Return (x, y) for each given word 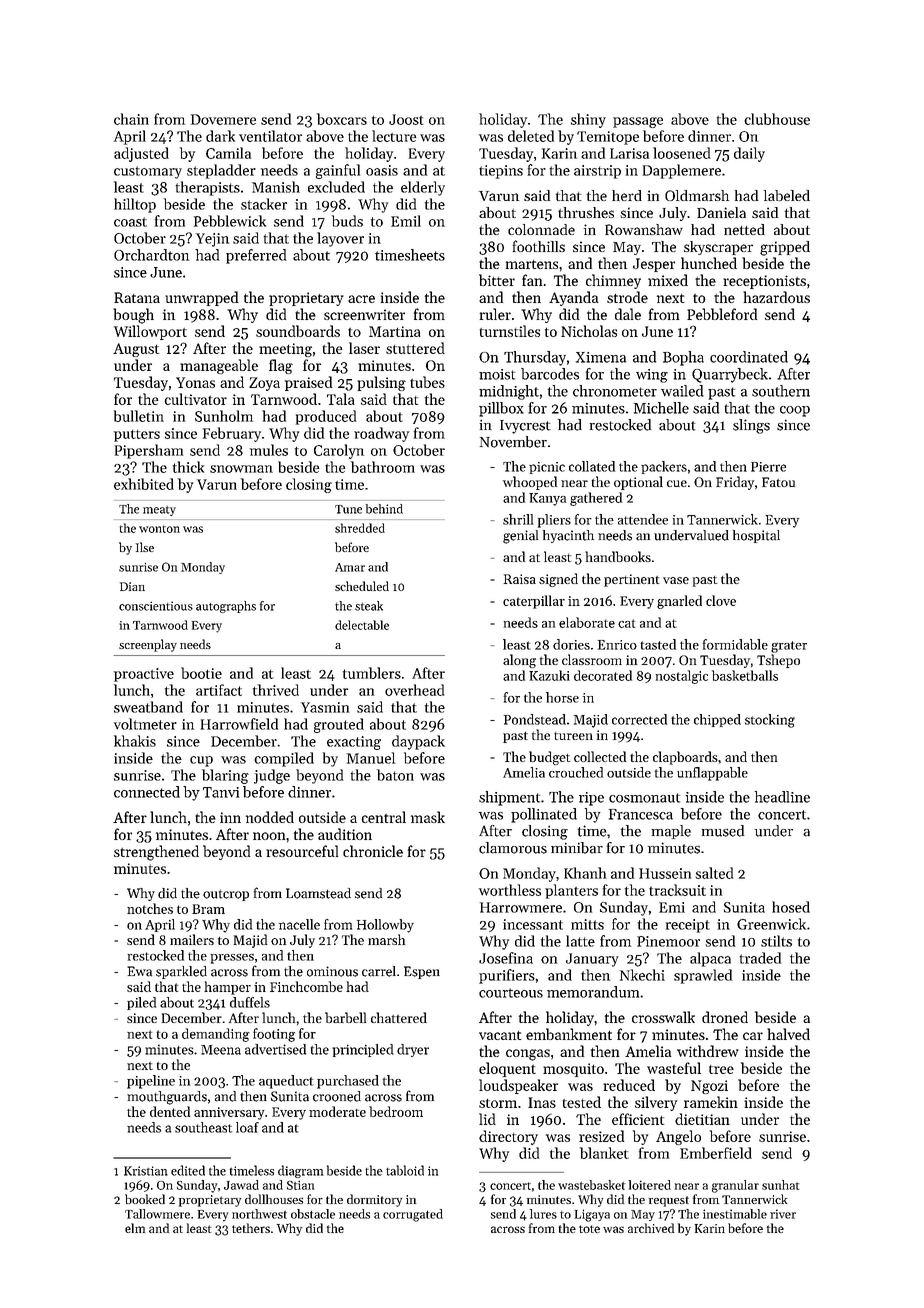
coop (795, 411)
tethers (251, 1228)
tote (589, 1229)
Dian (132, 586)
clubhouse (777, 119)
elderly (423, 188)
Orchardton (151, 255)
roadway (381, 434)
